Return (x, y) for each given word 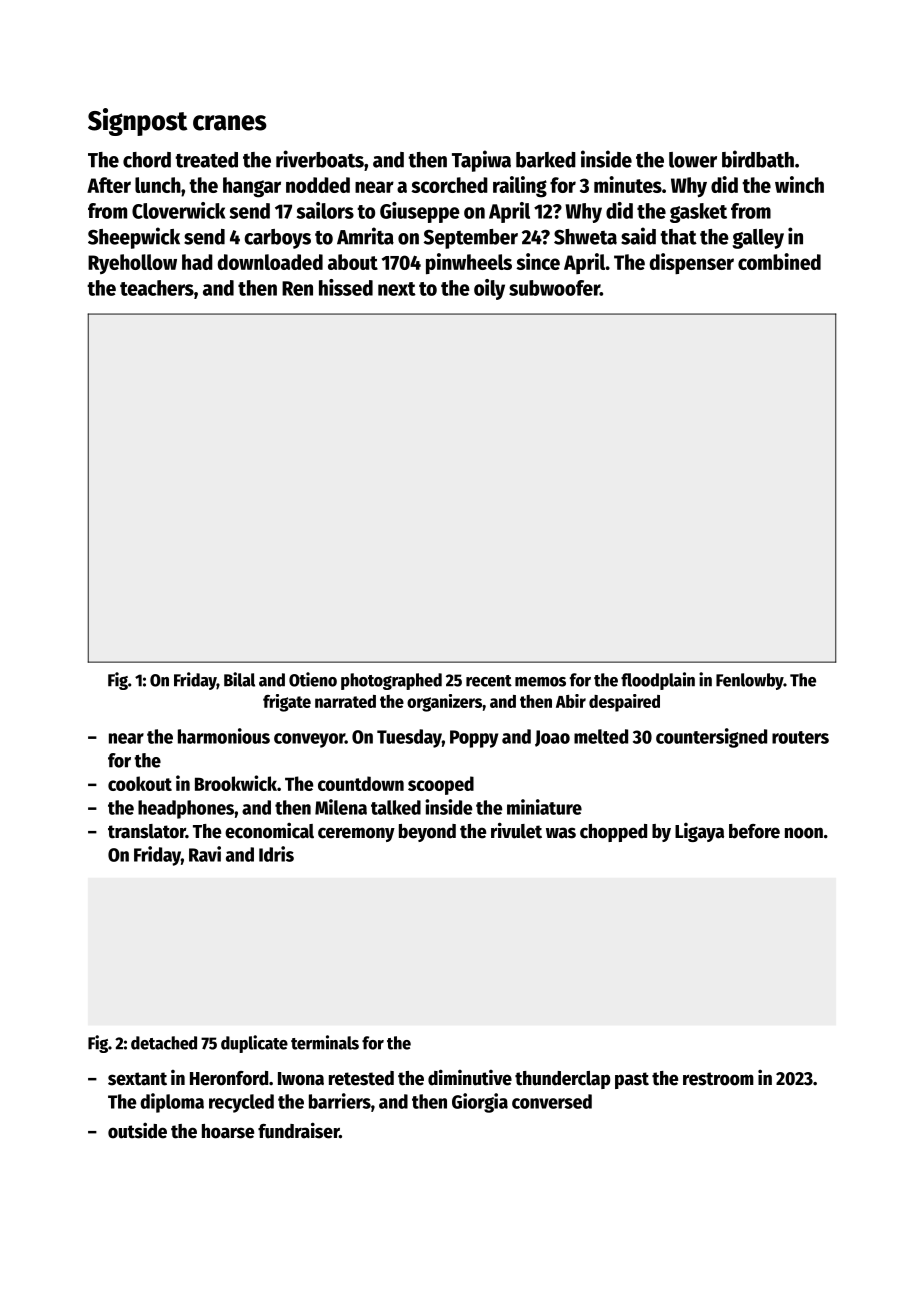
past (632, 1080)
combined (779, 261)
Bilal (239, 679)
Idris (276, 854)
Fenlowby (750, 681)
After (109, 185)
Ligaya (699, 832)
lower (693, 160)
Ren (297, 288)
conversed (552, 1101)
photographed (391, 681)
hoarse (228, 1131)
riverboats (320, 159)
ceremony (356, 834)
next (397, 289)
